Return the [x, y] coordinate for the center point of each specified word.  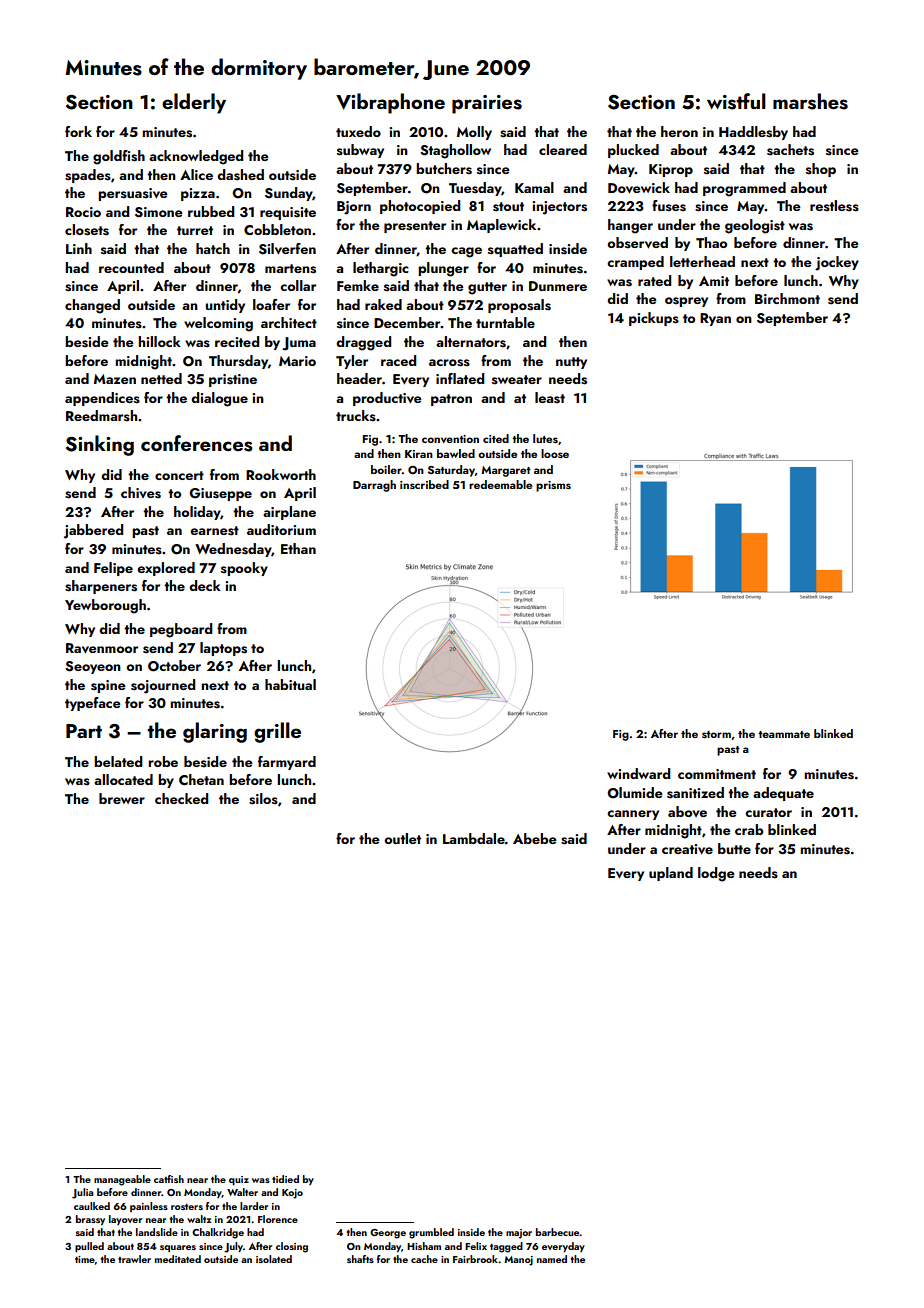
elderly [194, 103]
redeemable [500, 484]
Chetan [201, 779]
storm [716, 734]
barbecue [558, 1232]
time [85, 1259]
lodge [716, 874]
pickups [654, 319]
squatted [515, 250]
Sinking [100, 445]
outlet [402, 838]
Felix [476, 1246]
